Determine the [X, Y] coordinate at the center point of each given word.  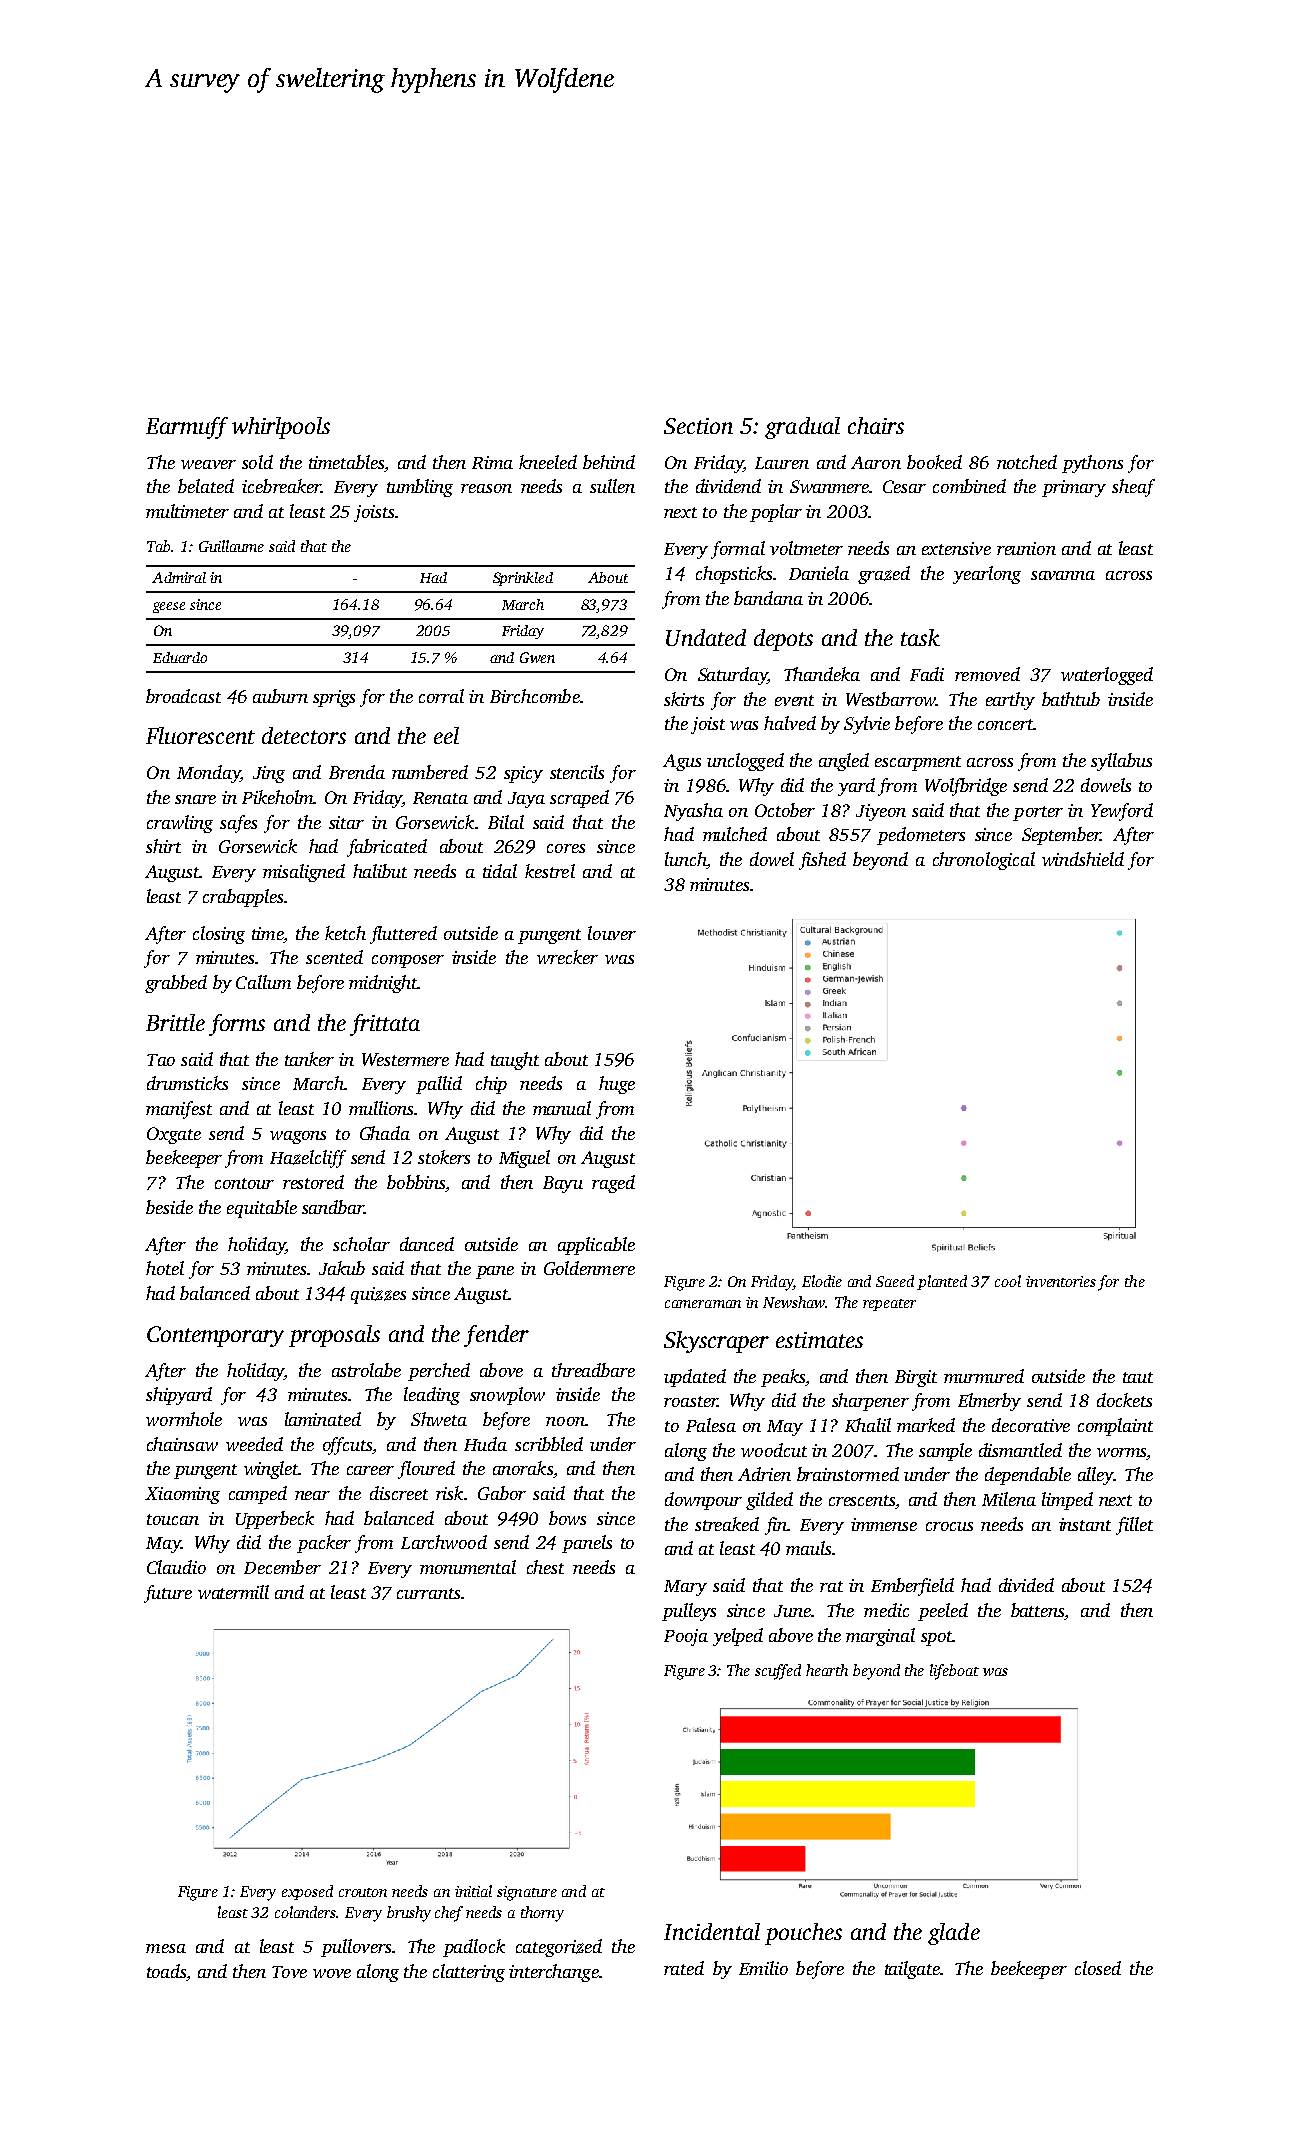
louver [612, 933]
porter [1038, 813]
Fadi [927, 674]
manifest [179, 1110]
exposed [307, 1892]
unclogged [745, 762]
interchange [554, 1973]
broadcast [183, 696]
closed [1098, 1968]
